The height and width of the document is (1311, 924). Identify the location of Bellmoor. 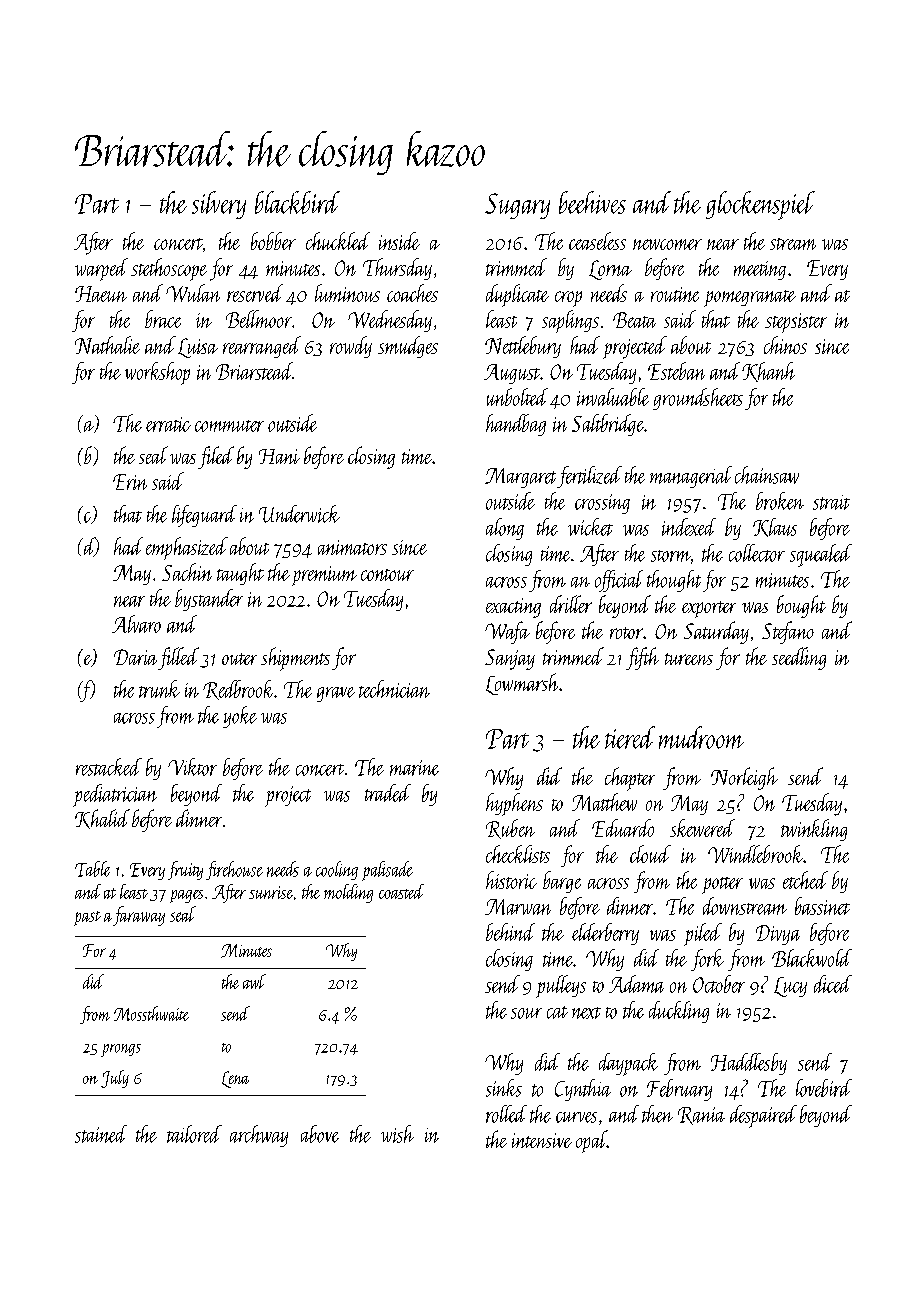
(259, 319).
